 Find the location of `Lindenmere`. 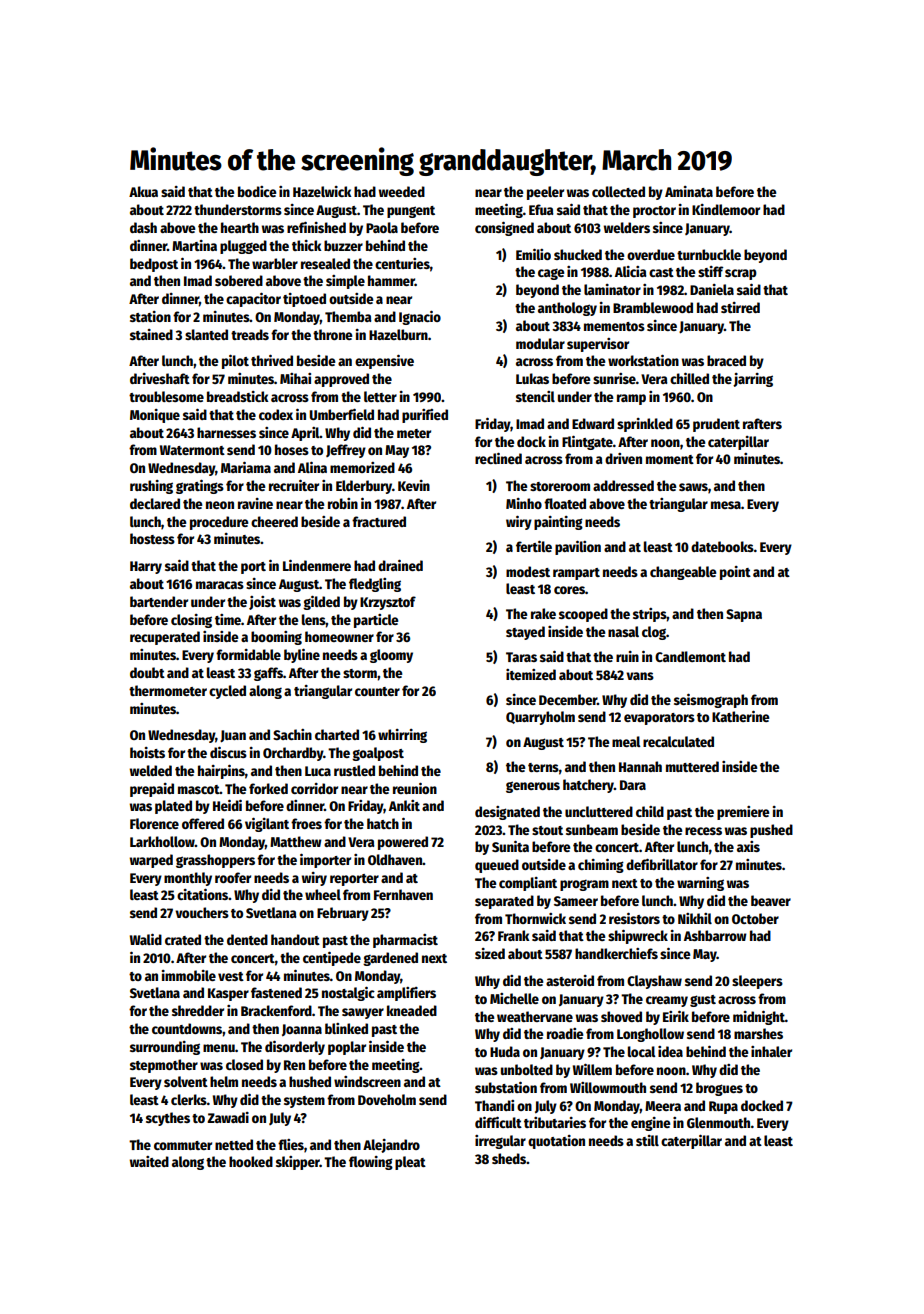

Lindenmere is located at coordinates (317, 565).
